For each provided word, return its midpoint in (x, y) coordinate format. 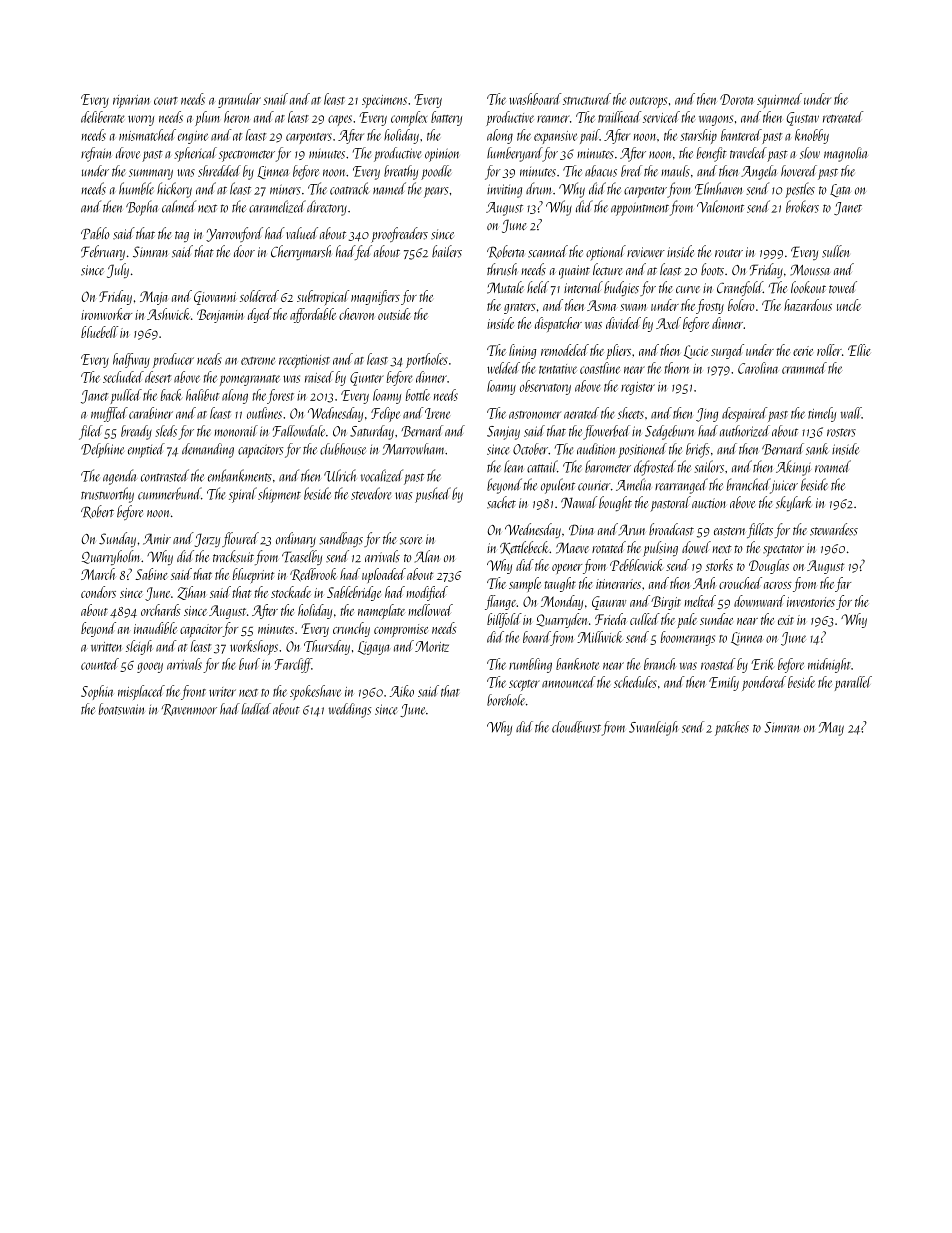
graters (520, 308)
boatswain (122, 709)
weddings (350, 710)
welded (503, 368)
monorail (236, 431)
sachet (501, 502)
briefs (698, 450)
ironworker (106, 314)
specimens (384, 101)
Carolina (758, 368)
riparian (131, 101)
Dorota (737, 99)
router (729, 253)
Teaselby (302, 557)
